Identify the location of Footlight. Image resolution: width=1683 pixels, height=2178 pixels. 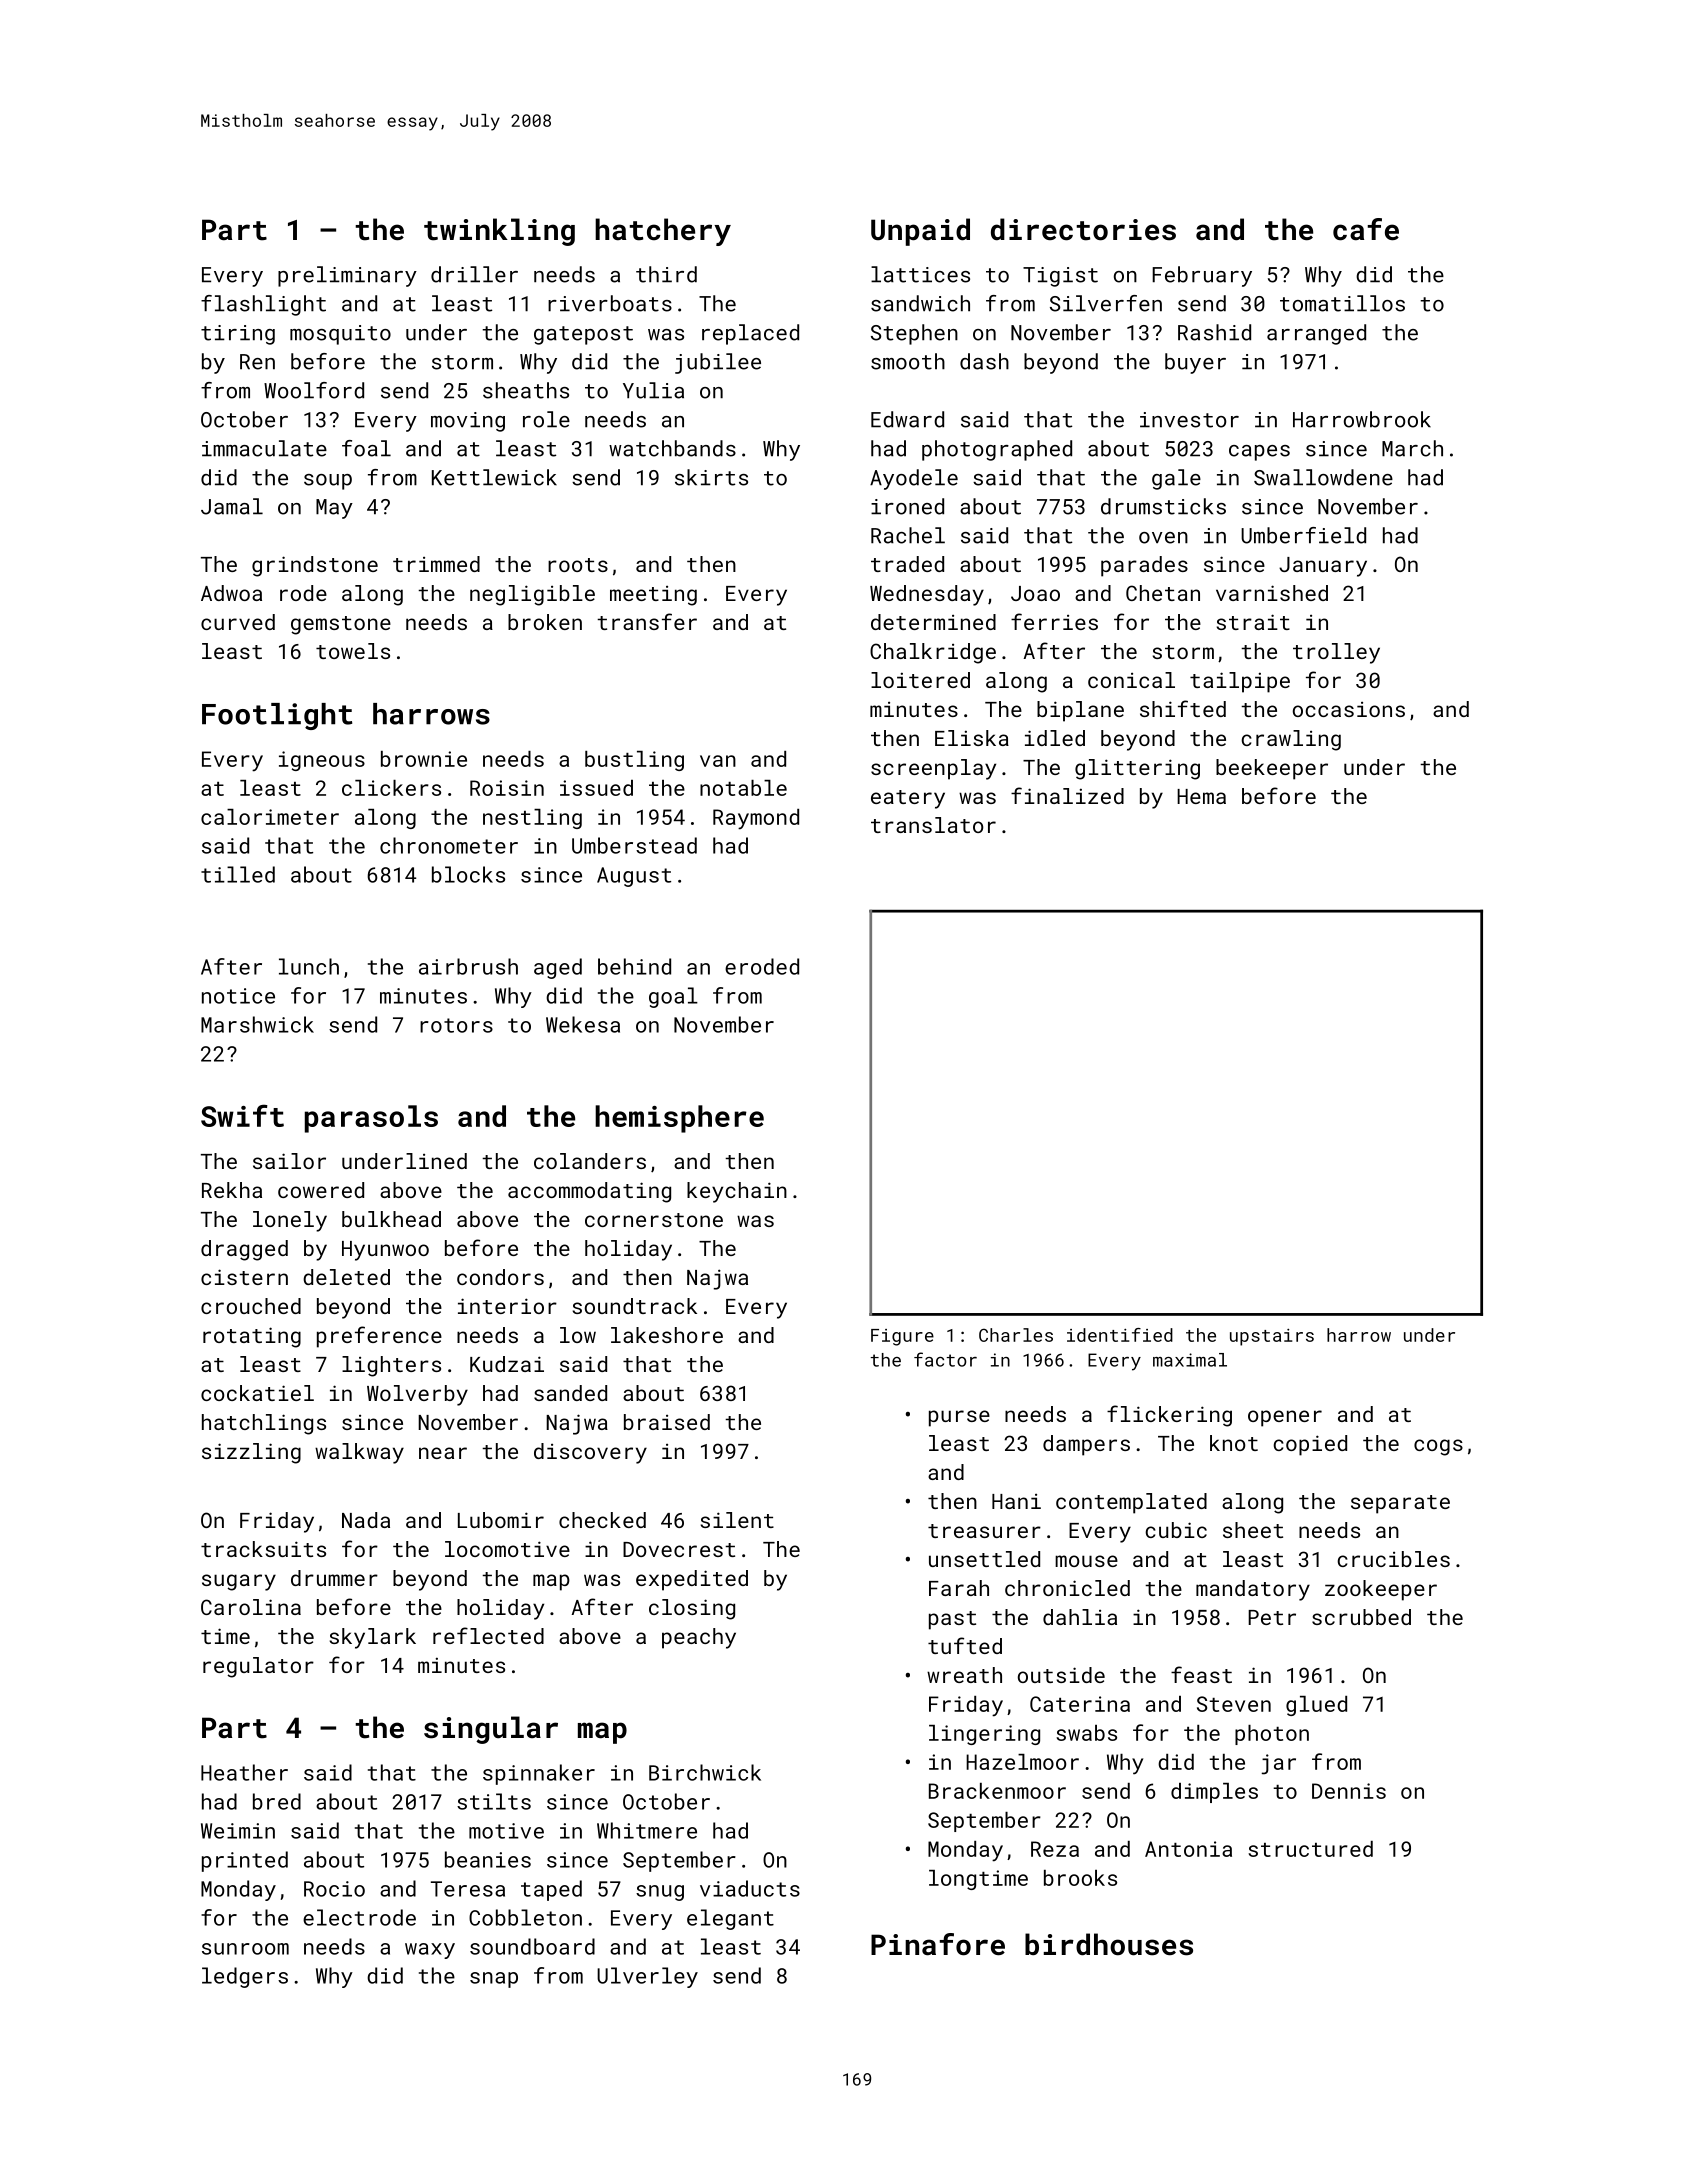
(277, 716).
